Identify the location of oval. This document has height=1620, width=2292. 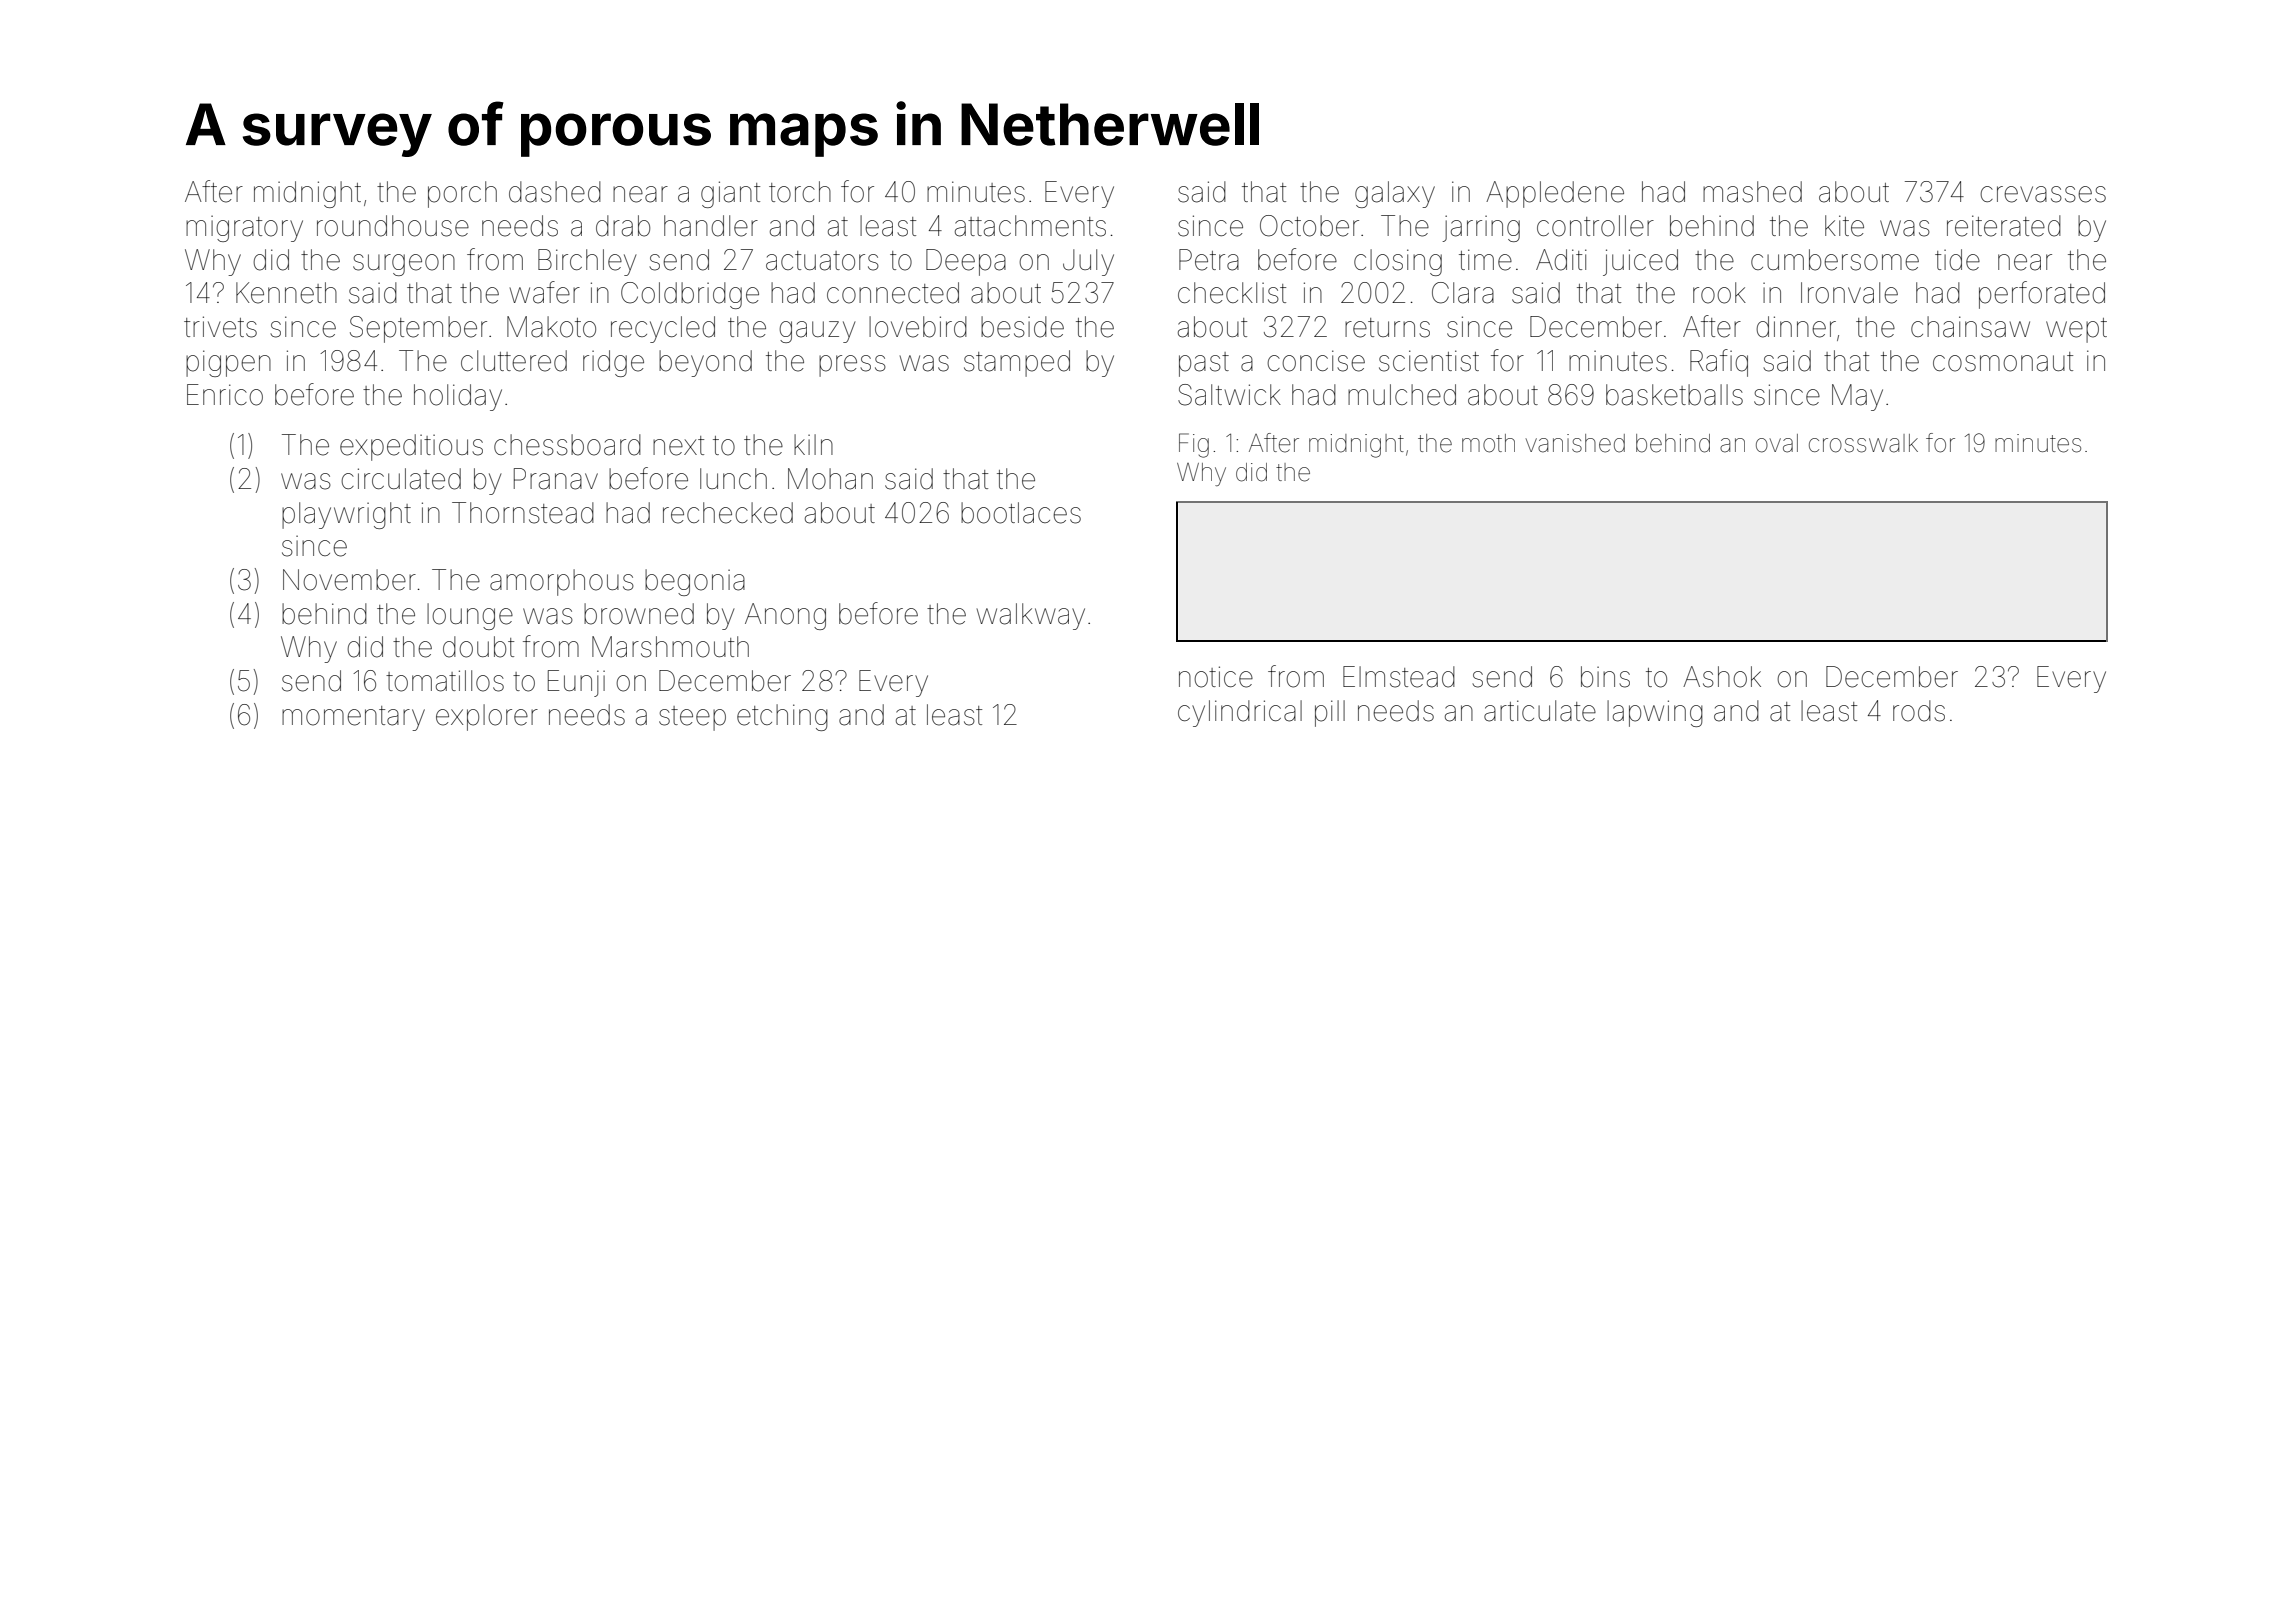
(1777, 443).
